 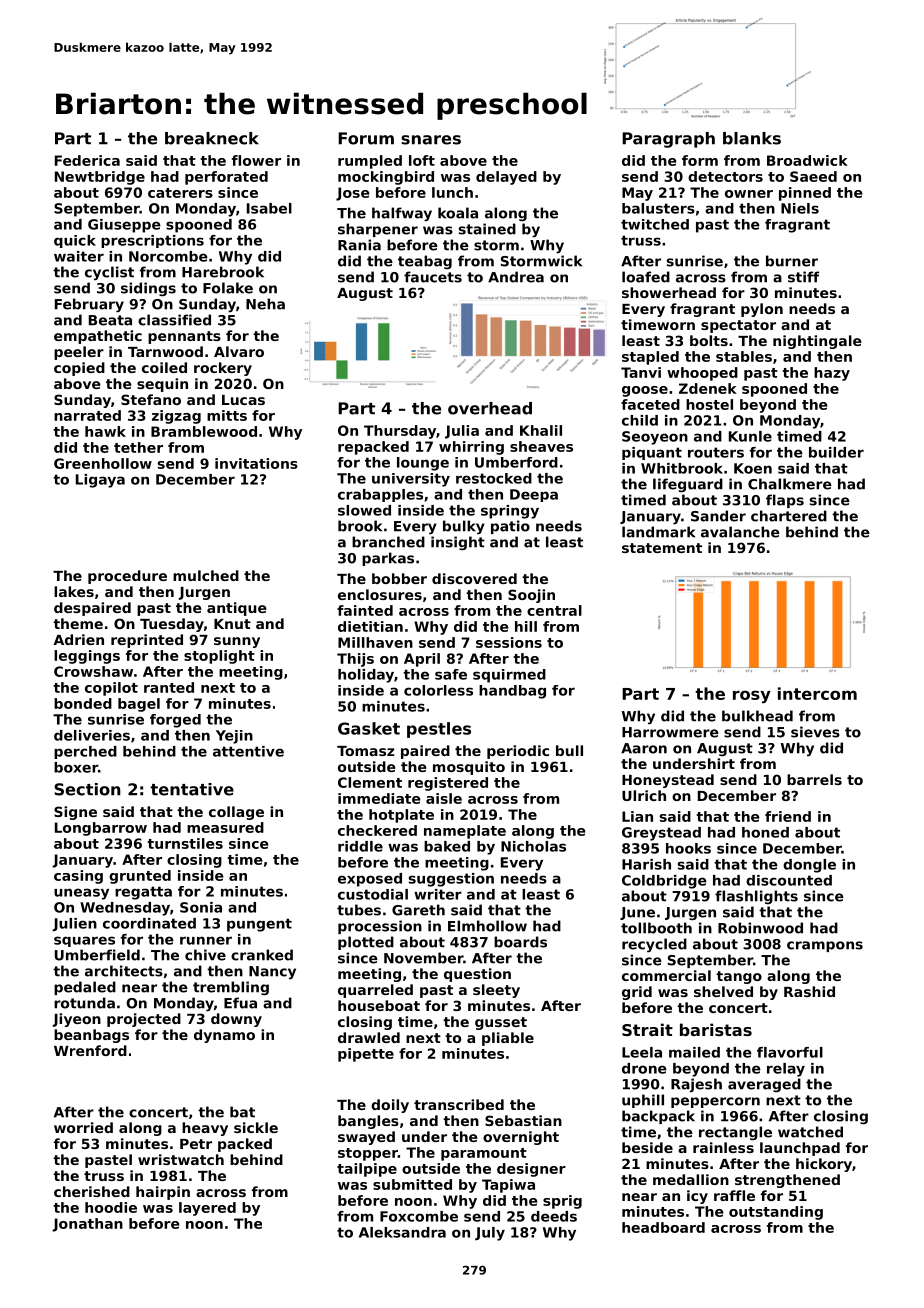 What do you see at coordinates (162, 385) in the image?
I see `sequin` at bounding box center [162, 385].
